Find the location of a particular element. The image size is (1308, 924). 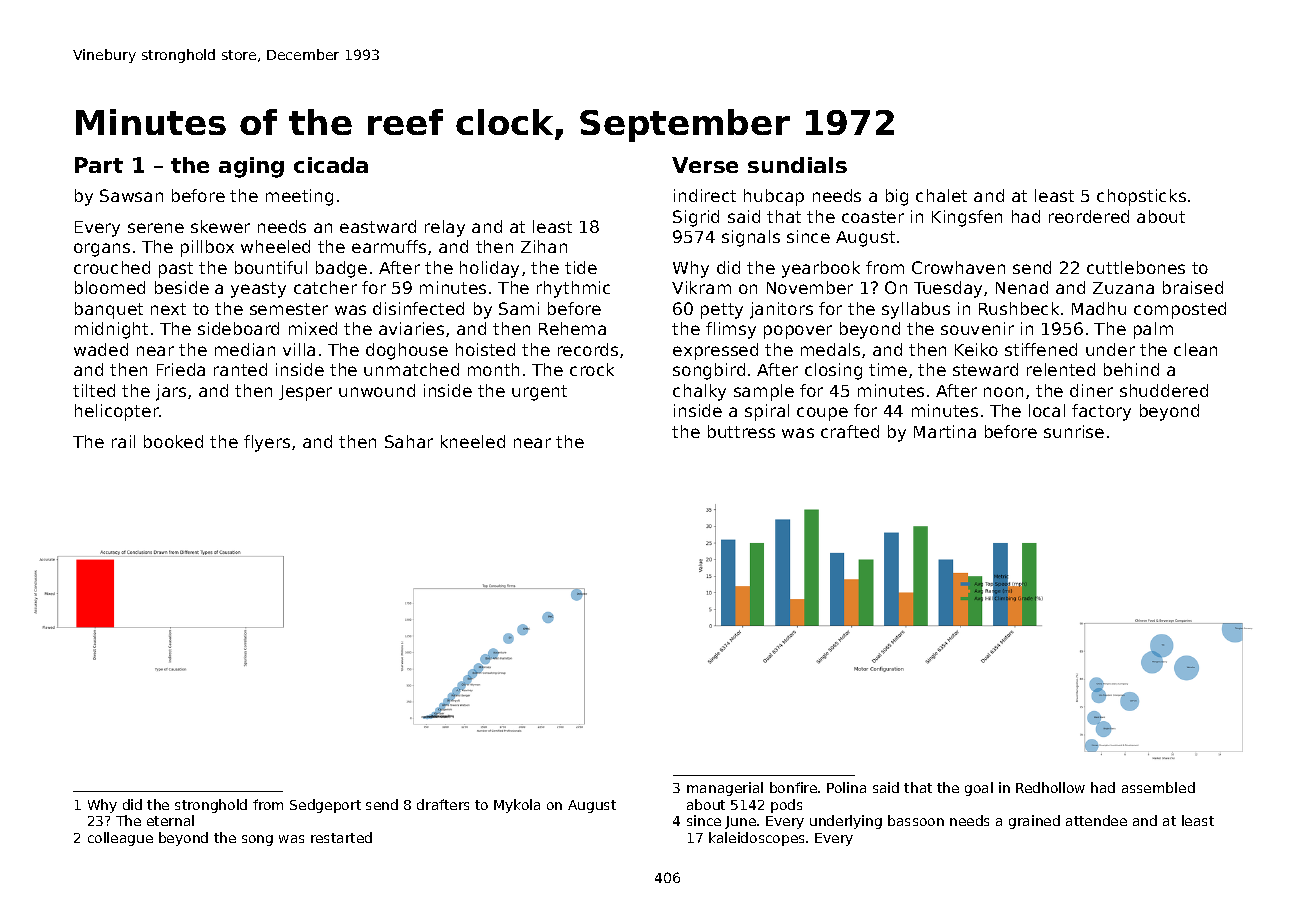

sunrise is located at coordinates (1074, 431).
